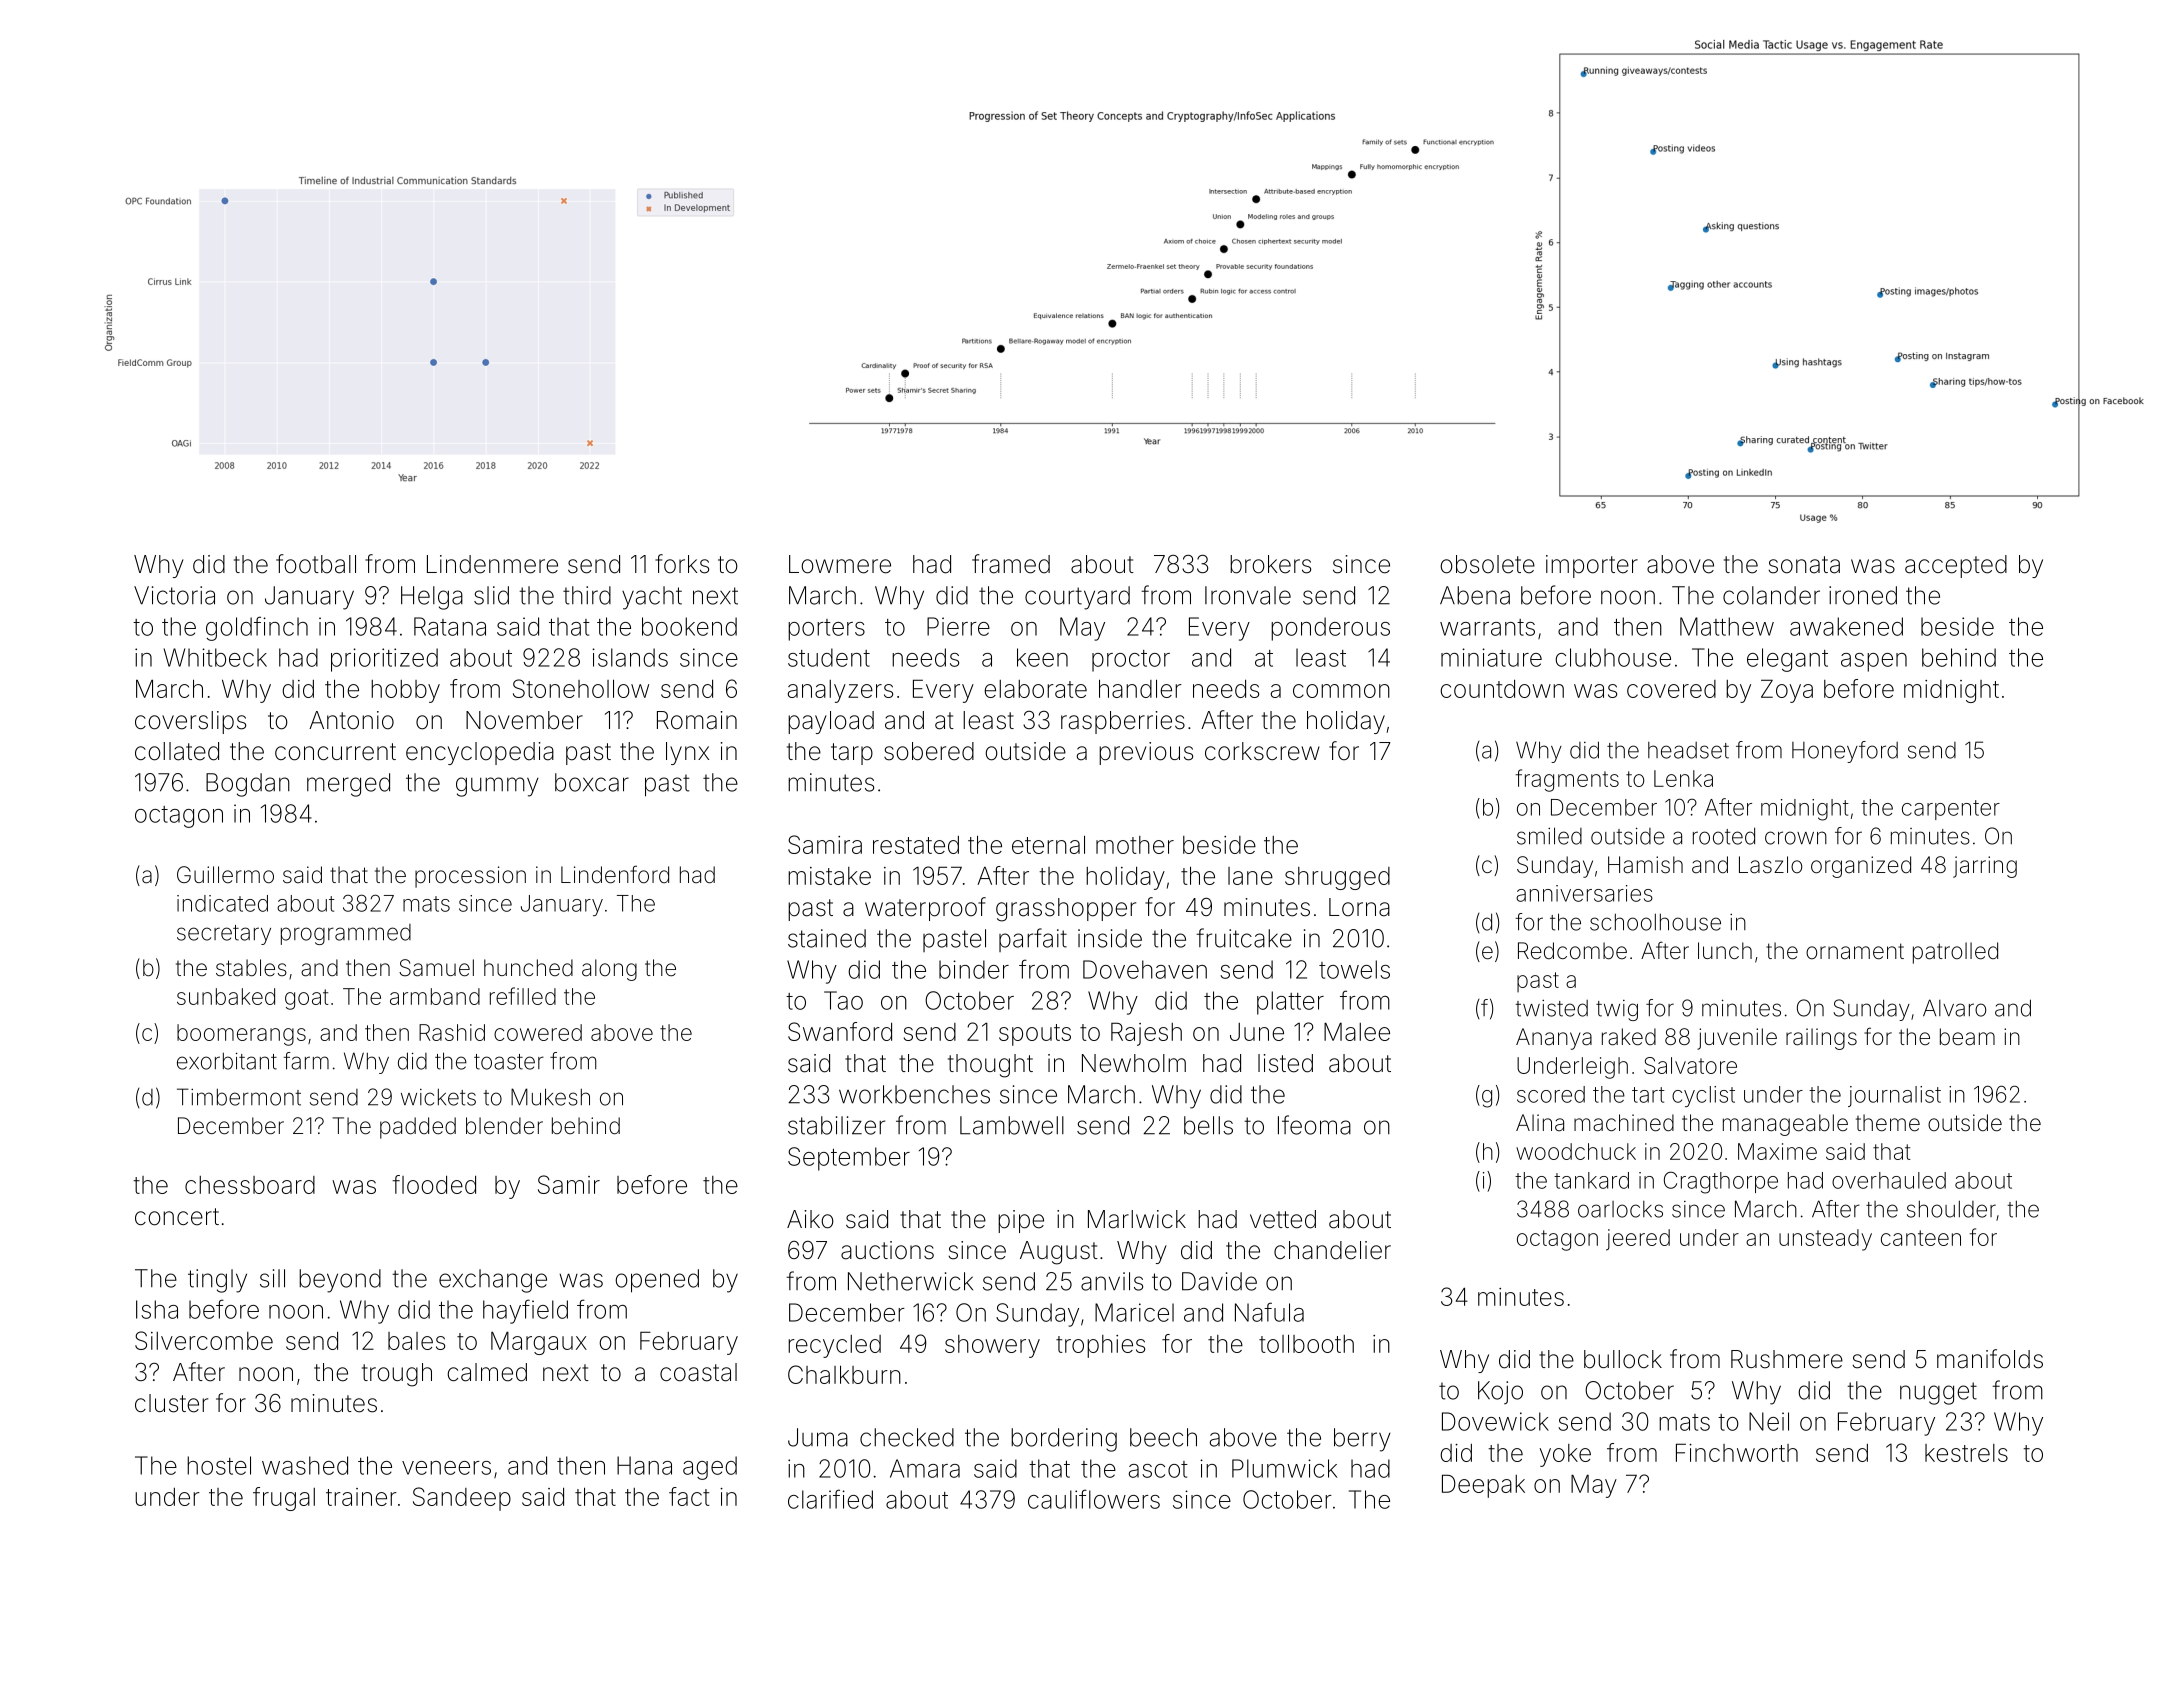 Image resolution: width=2178 pixels, height=1683 pixels. What do you see at coordinates (1888, 1123) in the screenshot?
I see `theme` at bounding box center [1888, 1123].
